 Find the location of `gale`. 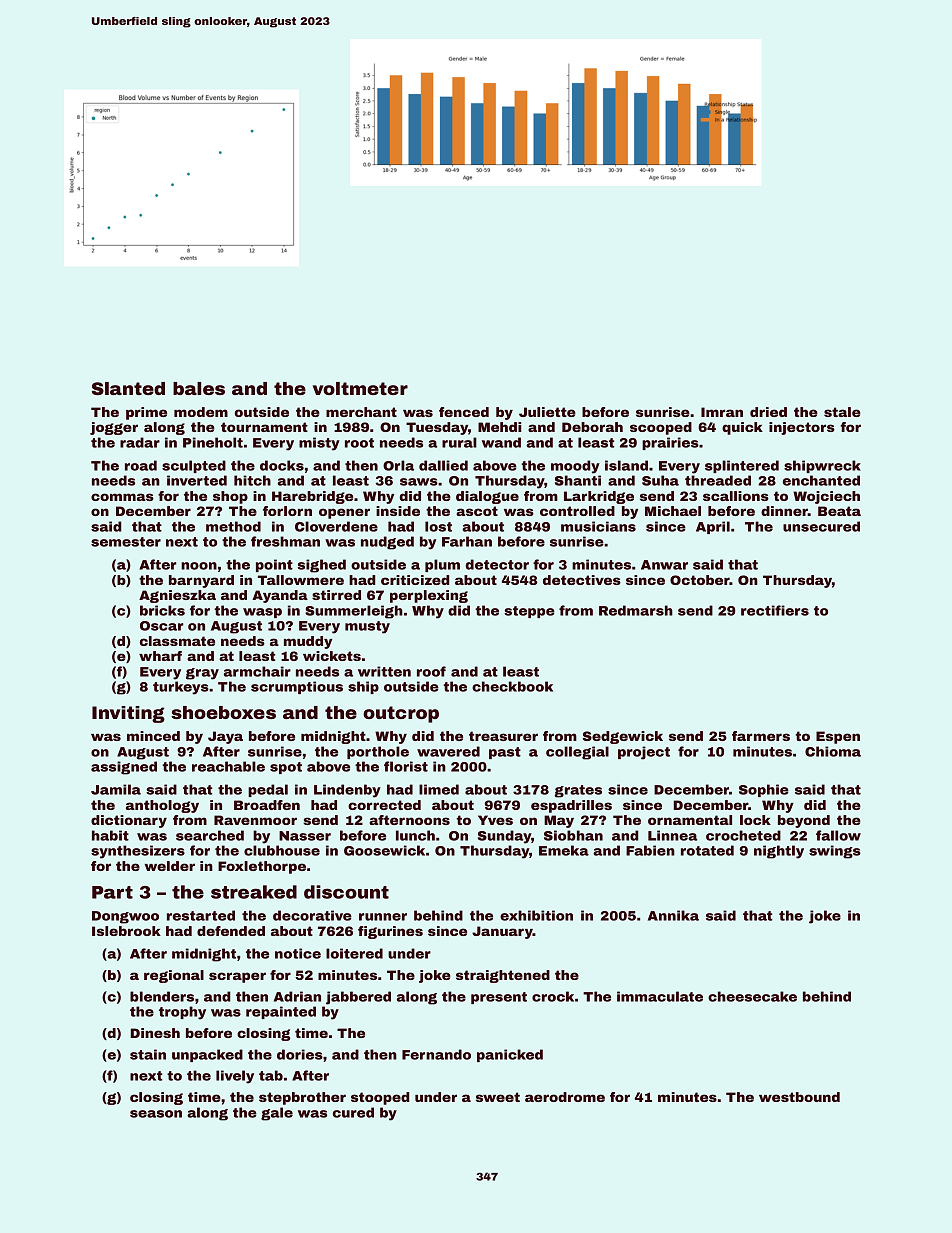

gale is located at coordinates (277, 1114).
